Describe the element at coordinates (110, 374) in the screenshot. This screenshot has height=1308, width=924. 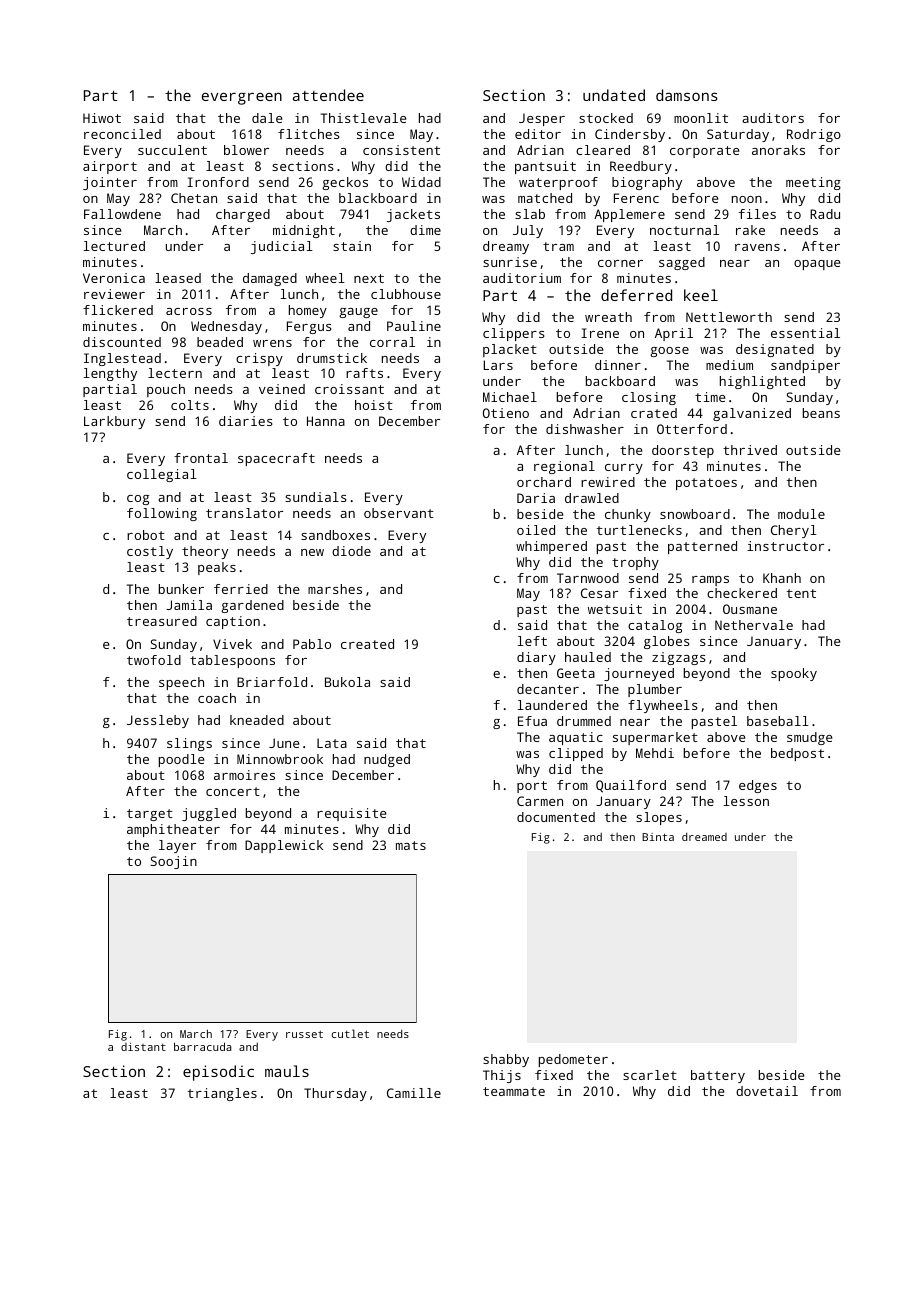
I see `lengthy` at that location.
